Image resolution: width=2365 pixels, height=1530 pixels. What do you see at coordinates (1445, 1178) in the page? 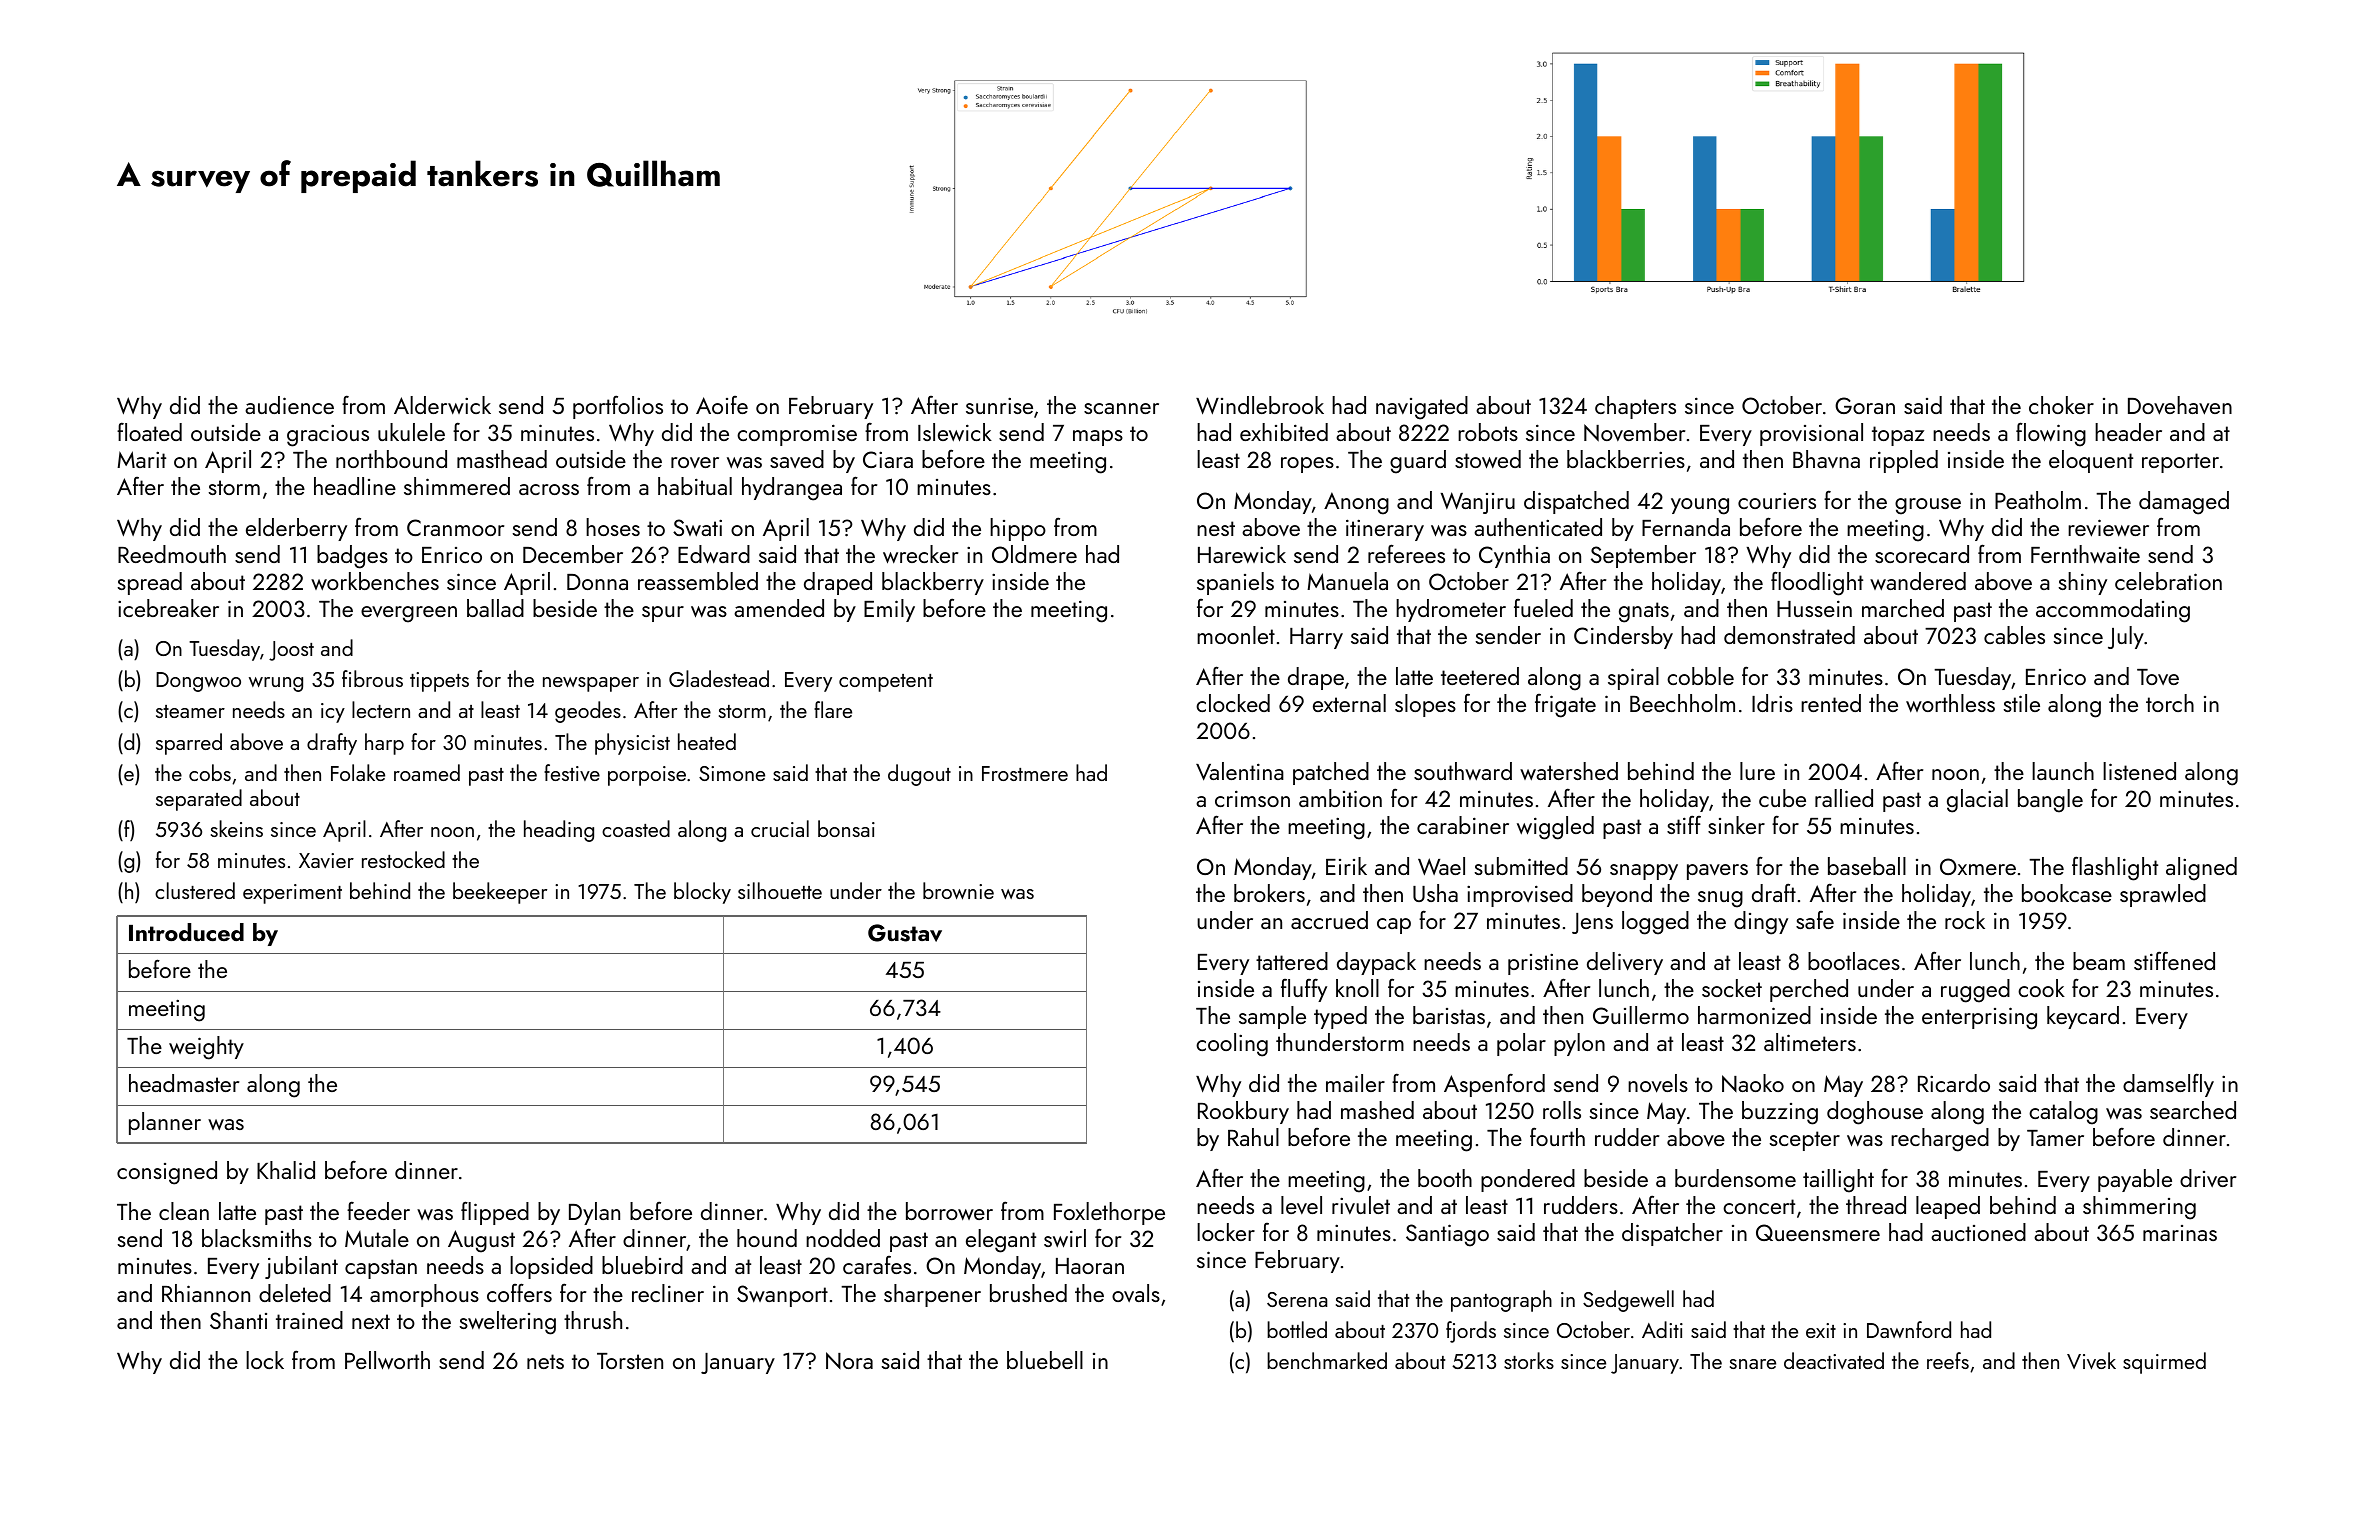
I see `booth` at bounding box center [1445, 1178].
